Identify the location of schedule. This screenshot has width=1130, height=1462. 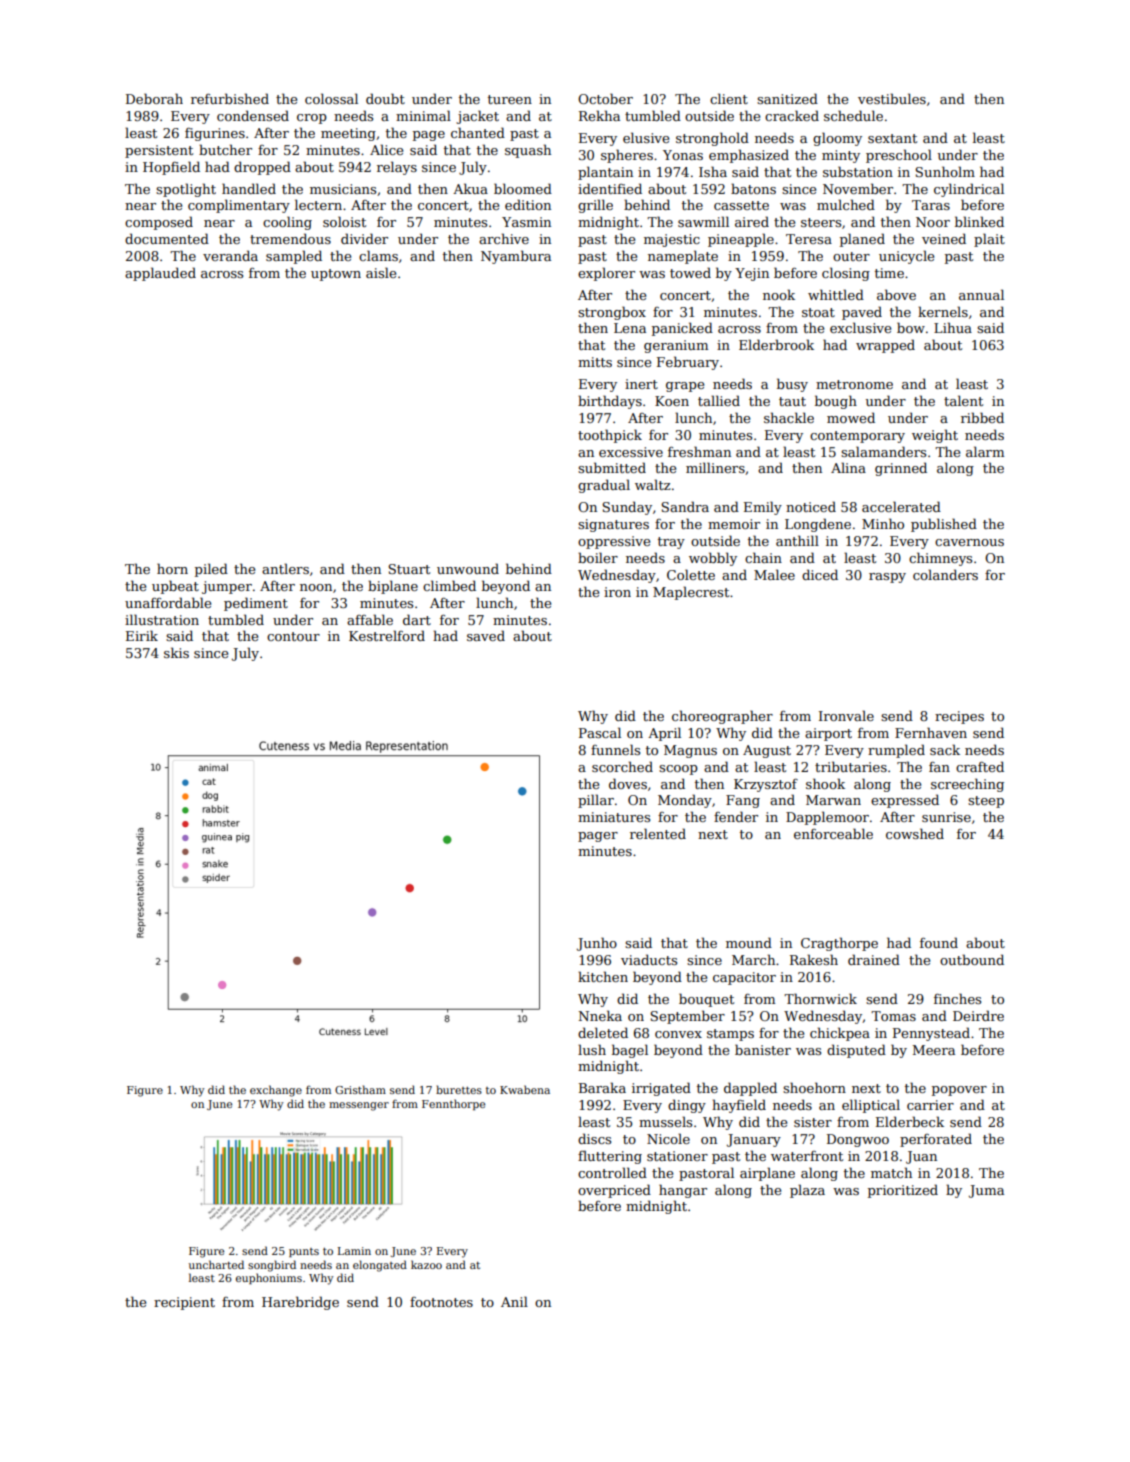
(853, 115).
